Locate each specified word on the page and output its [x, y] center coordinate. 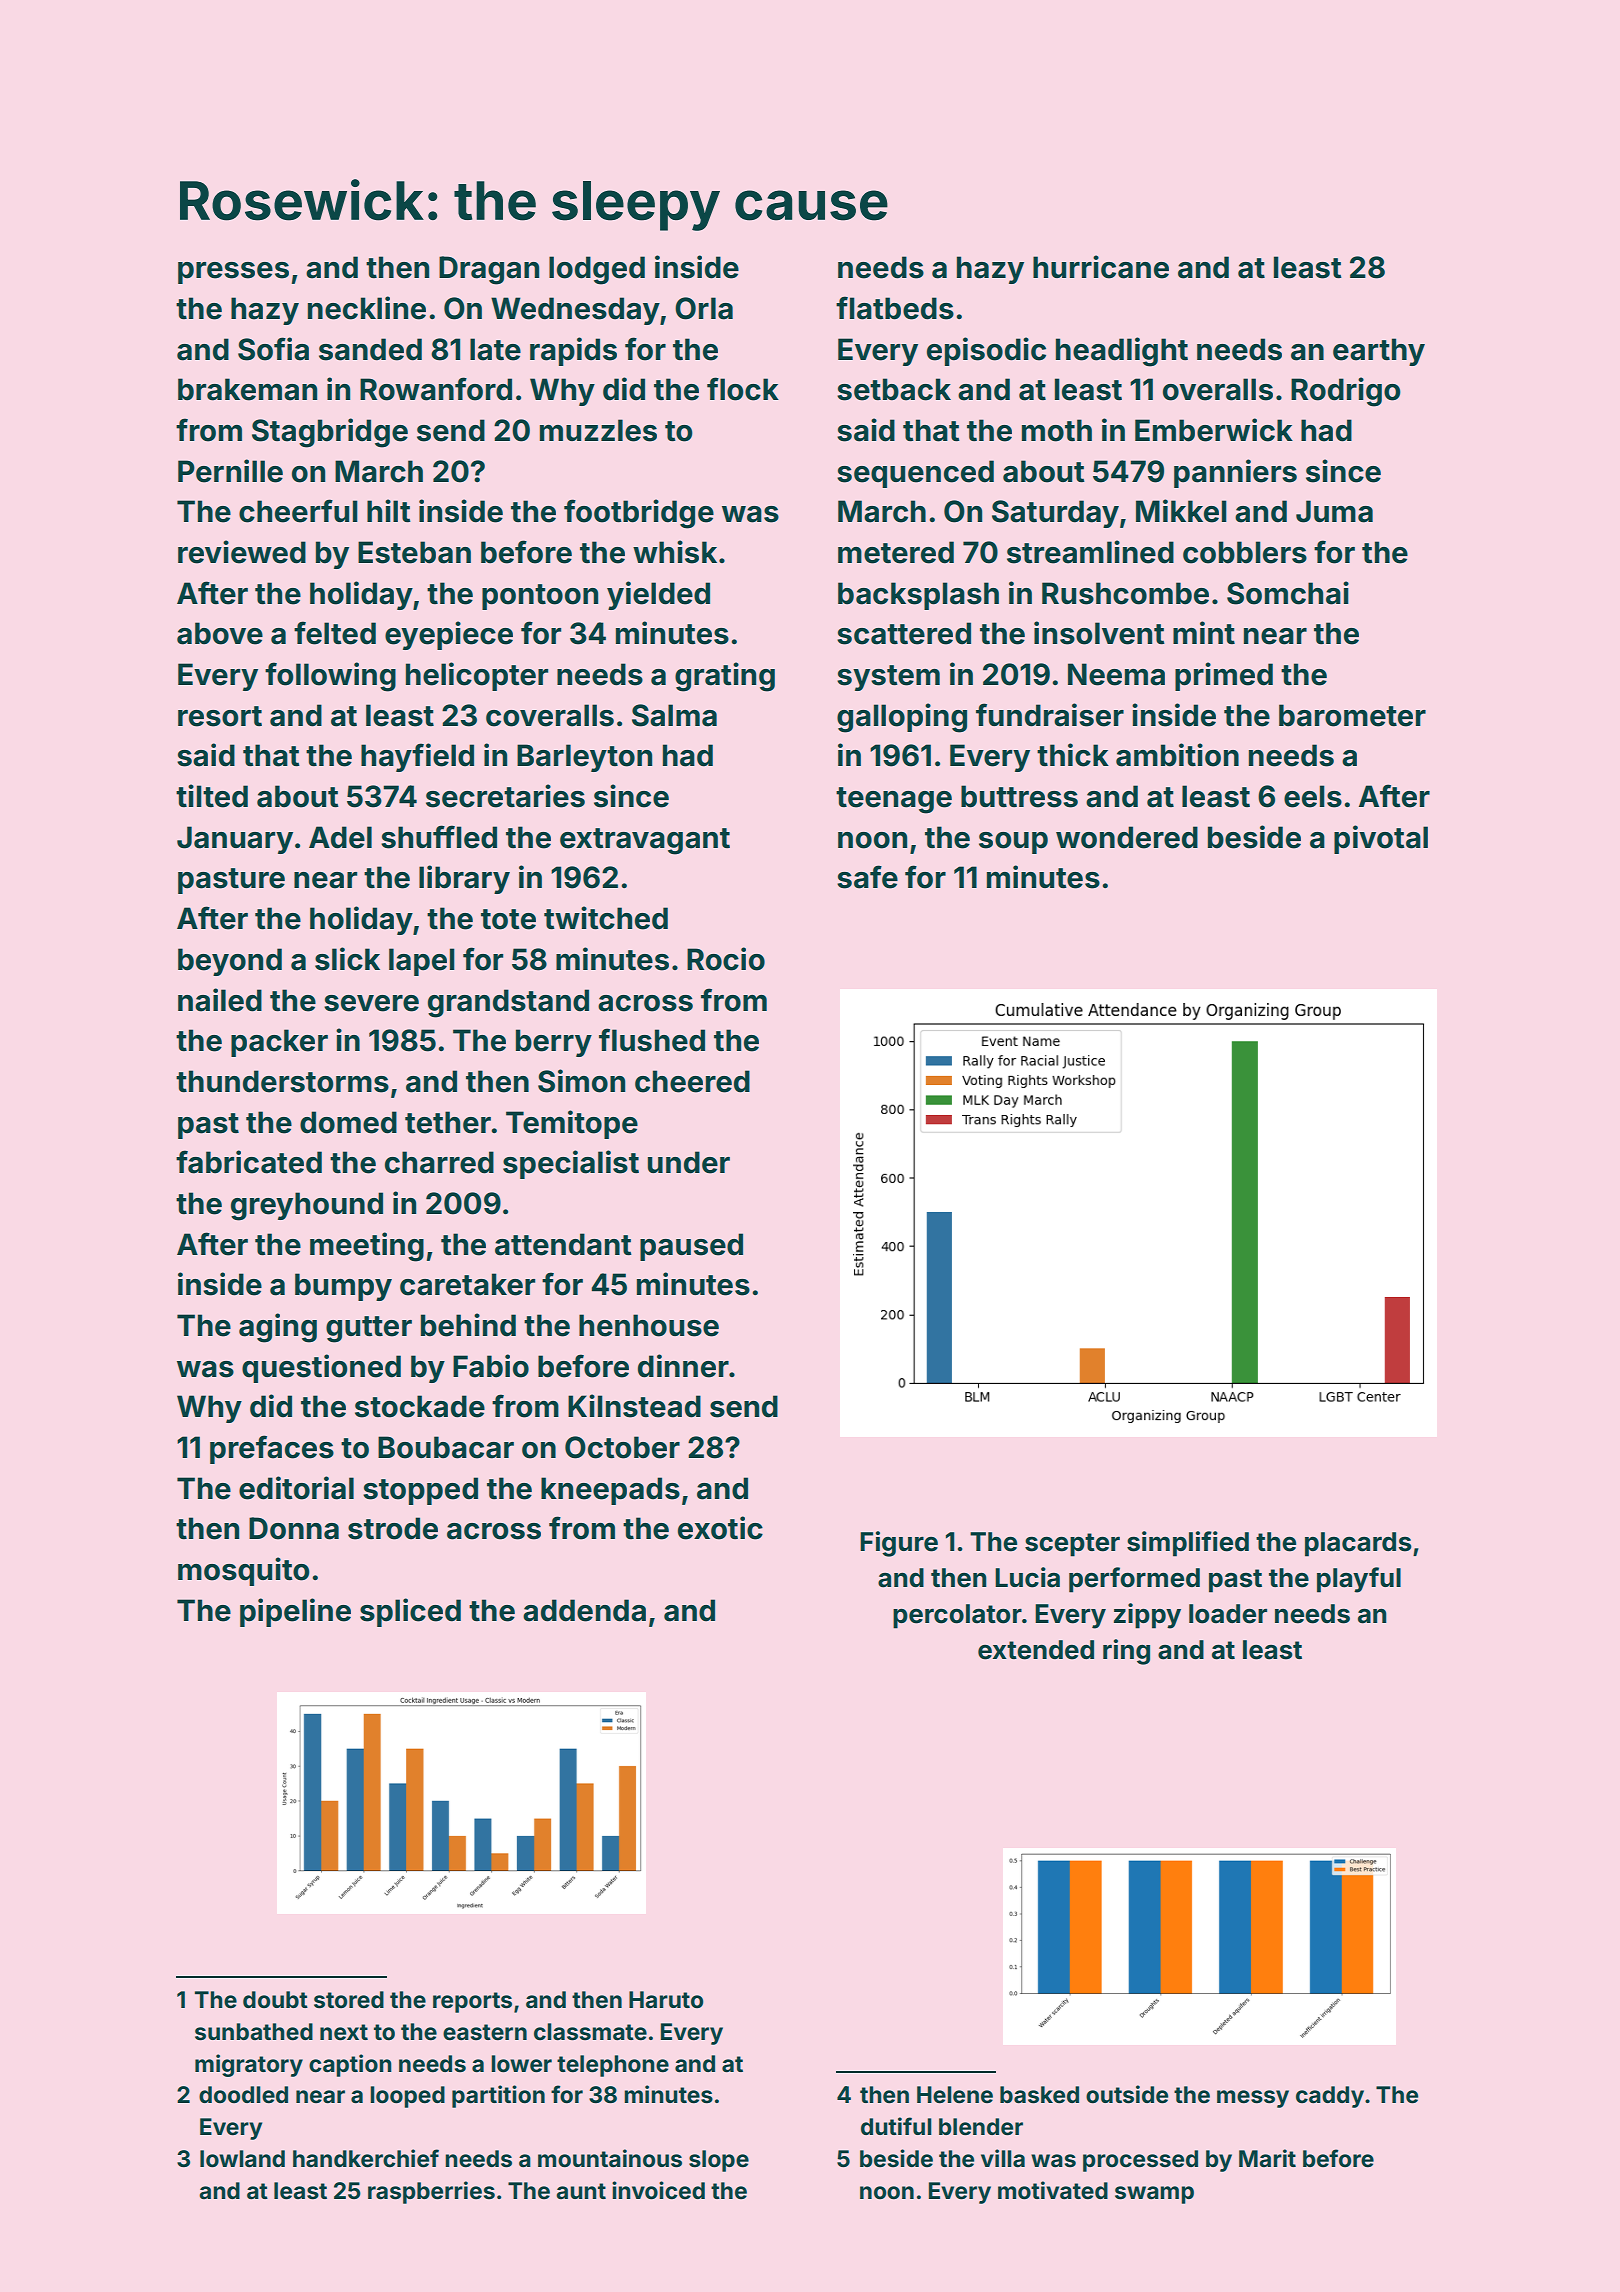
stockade [420, 1406]
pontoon [540, 597]
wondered [1127, 837]
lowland [242, 2159]
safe [867, 877]
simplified [1188, 1544]
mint [1204, 632]
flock [743, 389]
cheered [692, 1081]
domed [348, 1122]
